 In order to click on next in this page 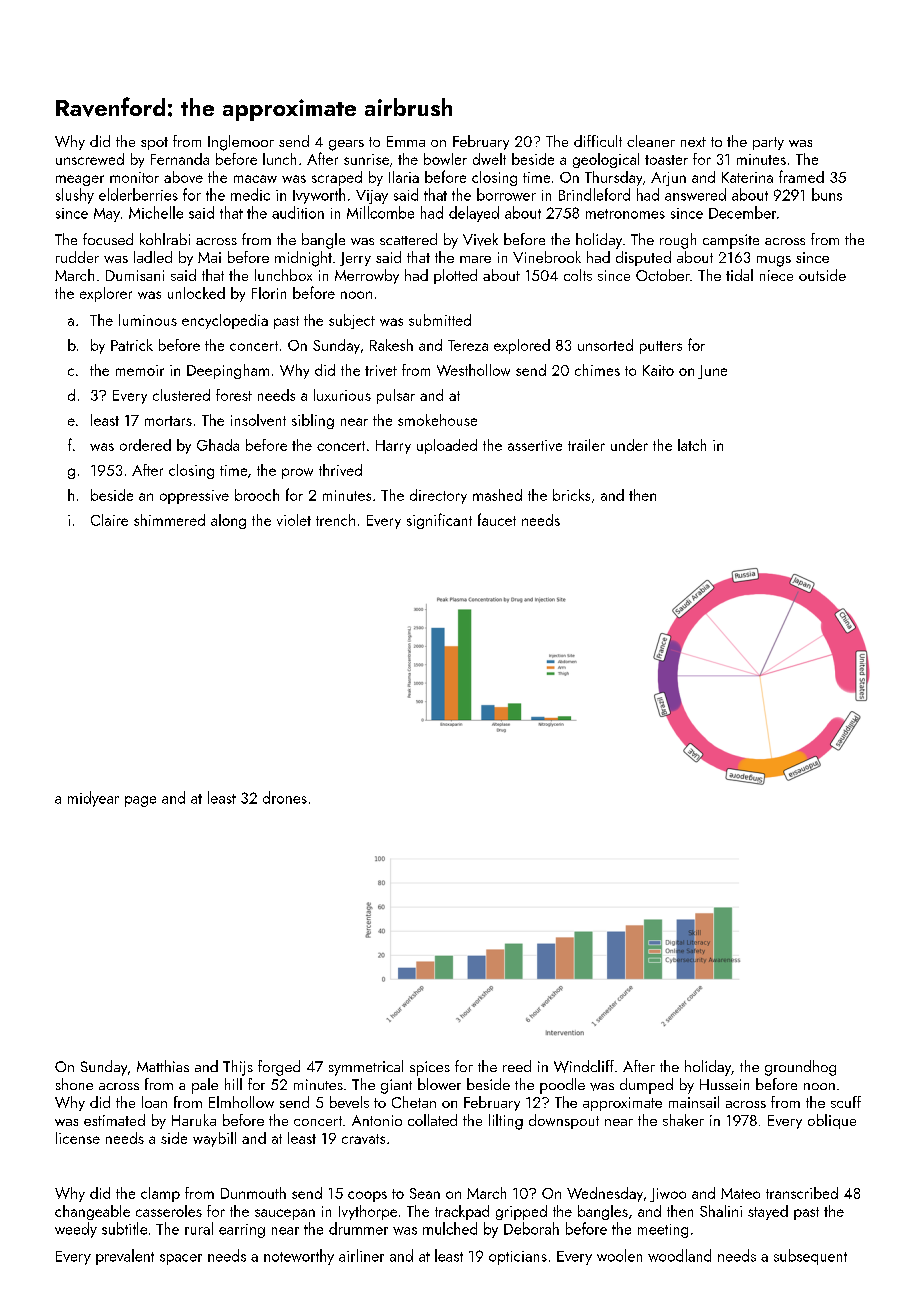, I will do `click(693, 142)`.
